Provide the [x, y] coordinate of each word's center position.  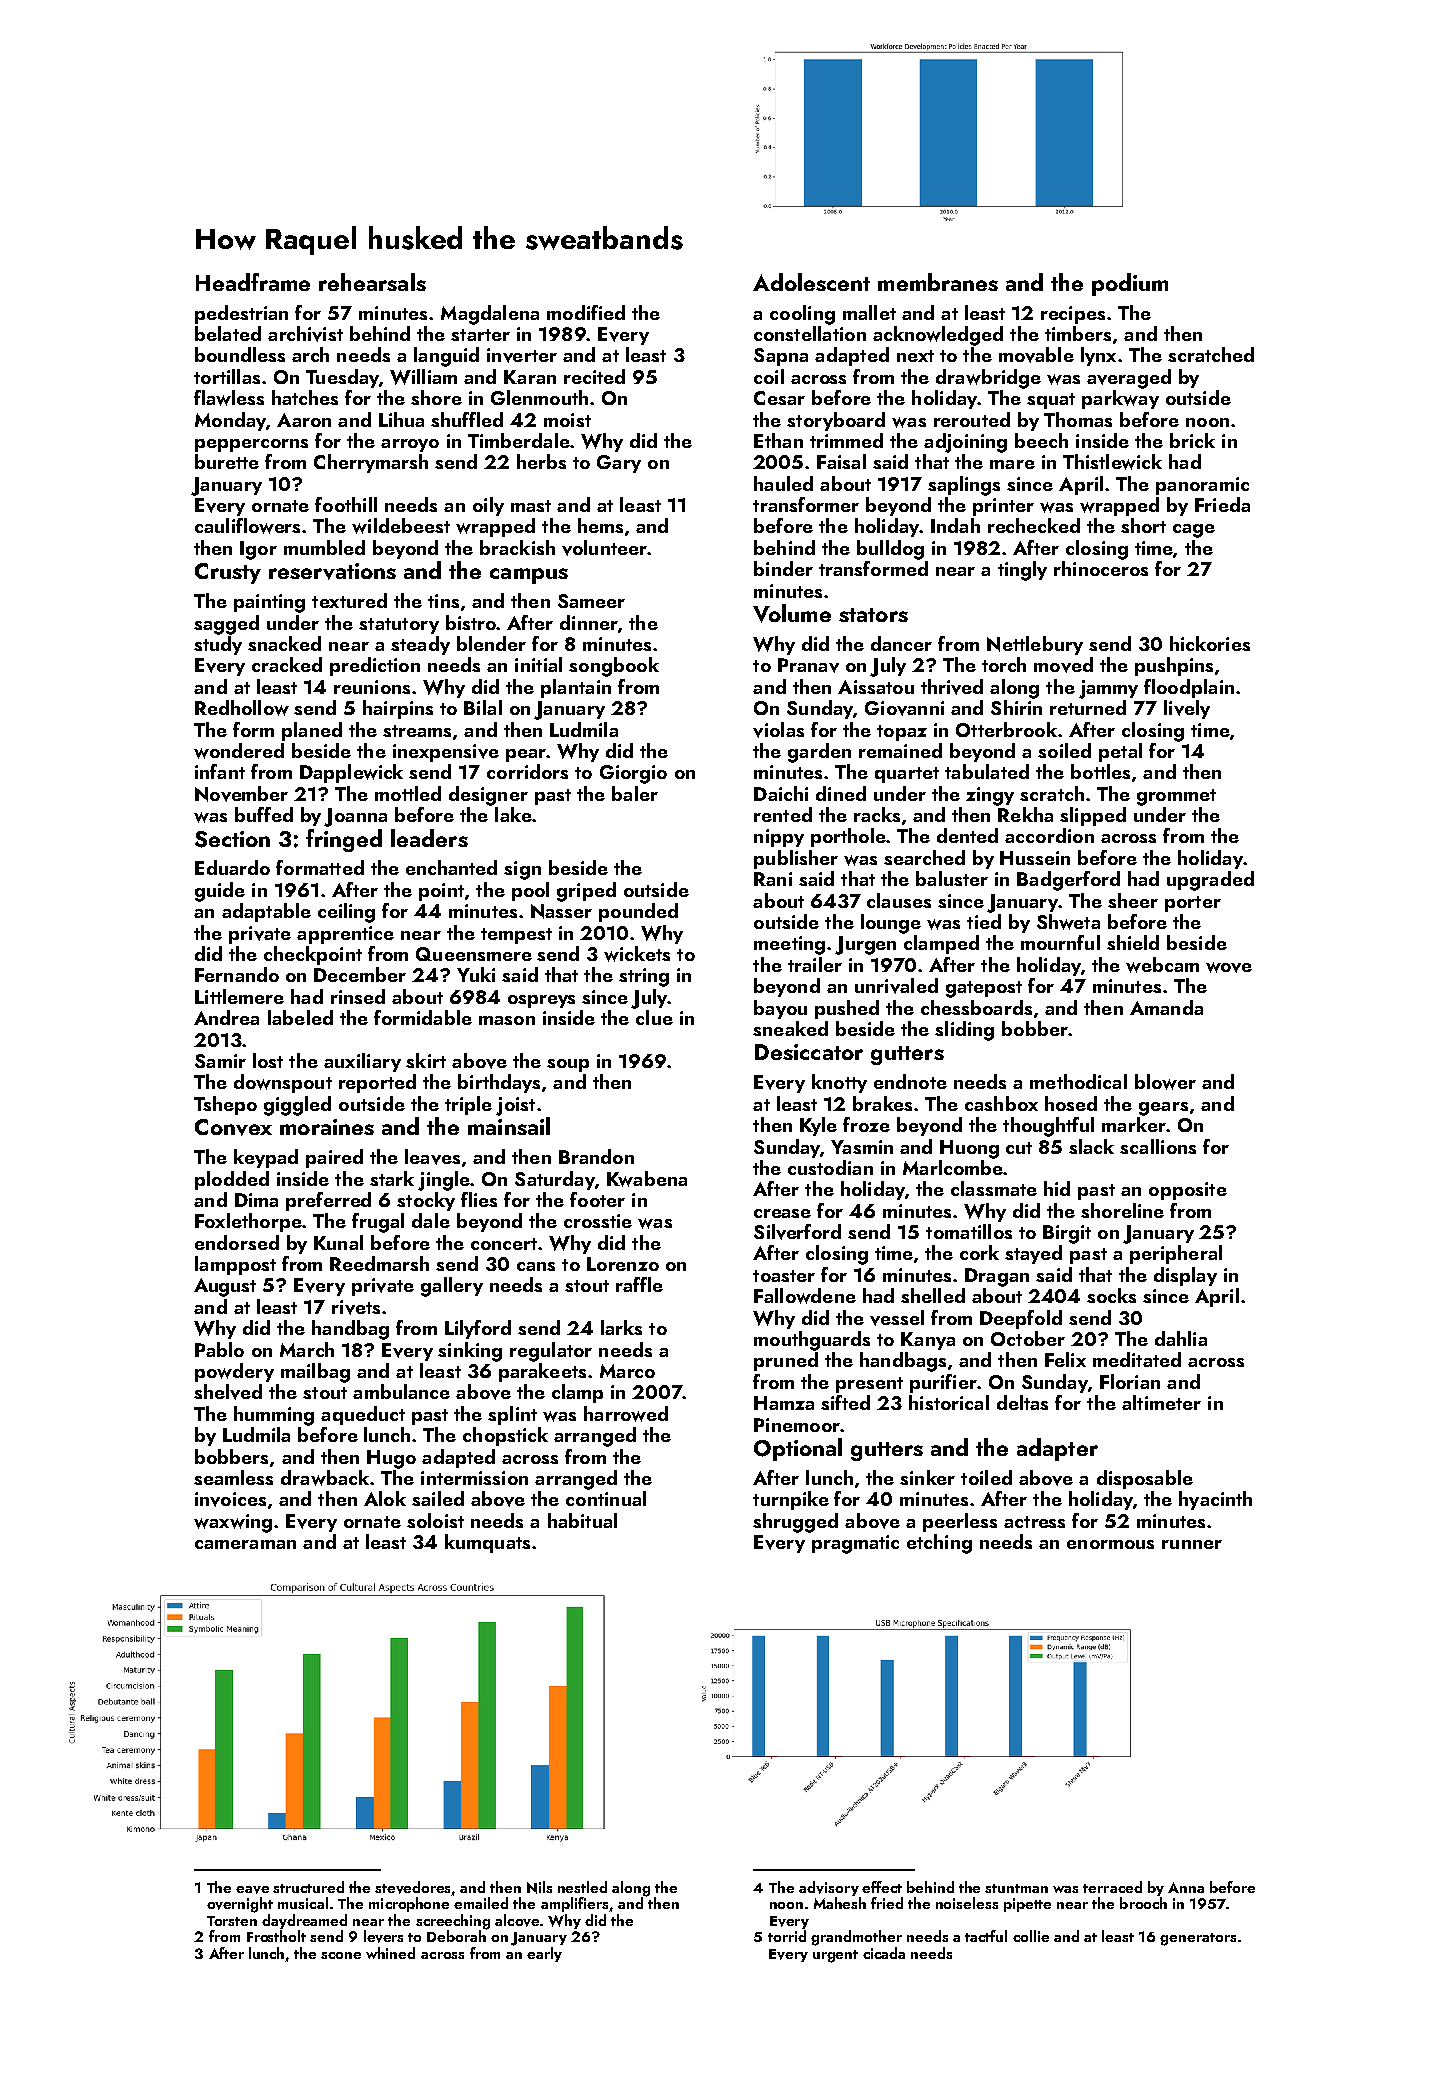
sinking [470, 1352]
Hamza [784, 1403]
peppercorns [251, 445]
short [1143, 525]
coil [769, 376]
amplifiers [574, 1904]
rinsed [358, 996]
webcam [1162, 965]
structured [308, 1887]
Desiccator [809, 1052]
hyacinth [1215, 1500]
